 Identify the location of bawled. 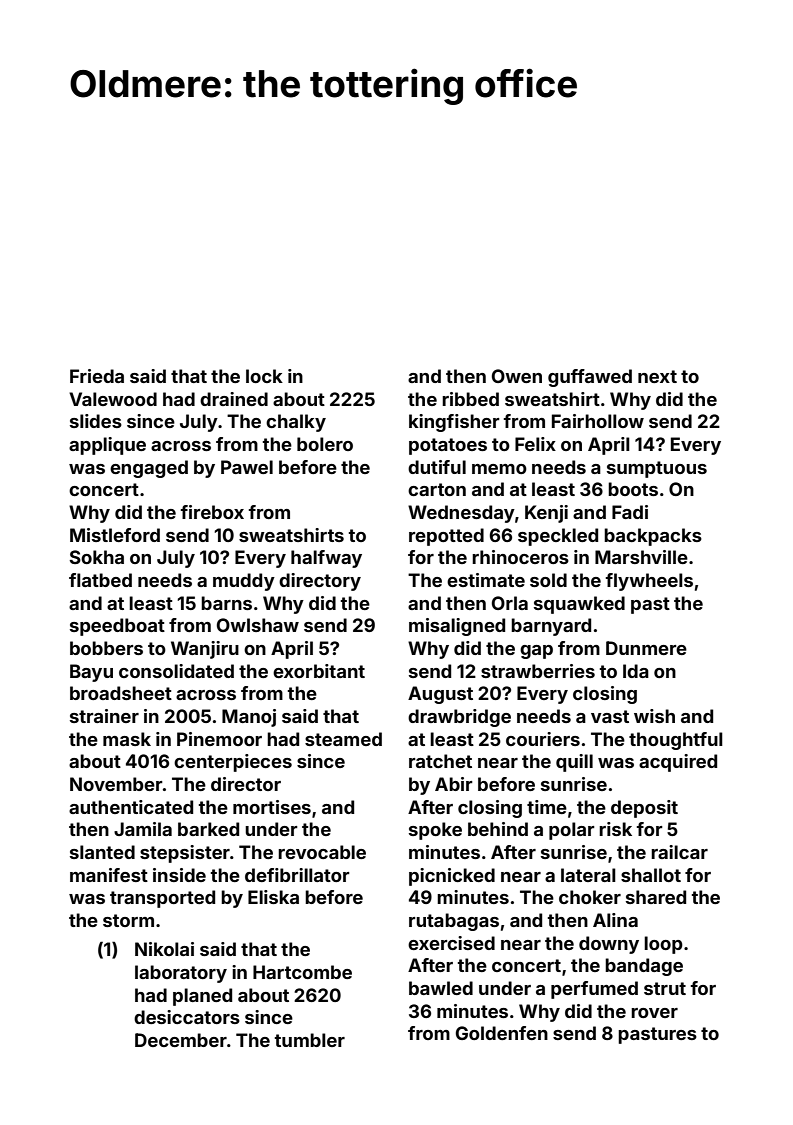
(441, 988).
